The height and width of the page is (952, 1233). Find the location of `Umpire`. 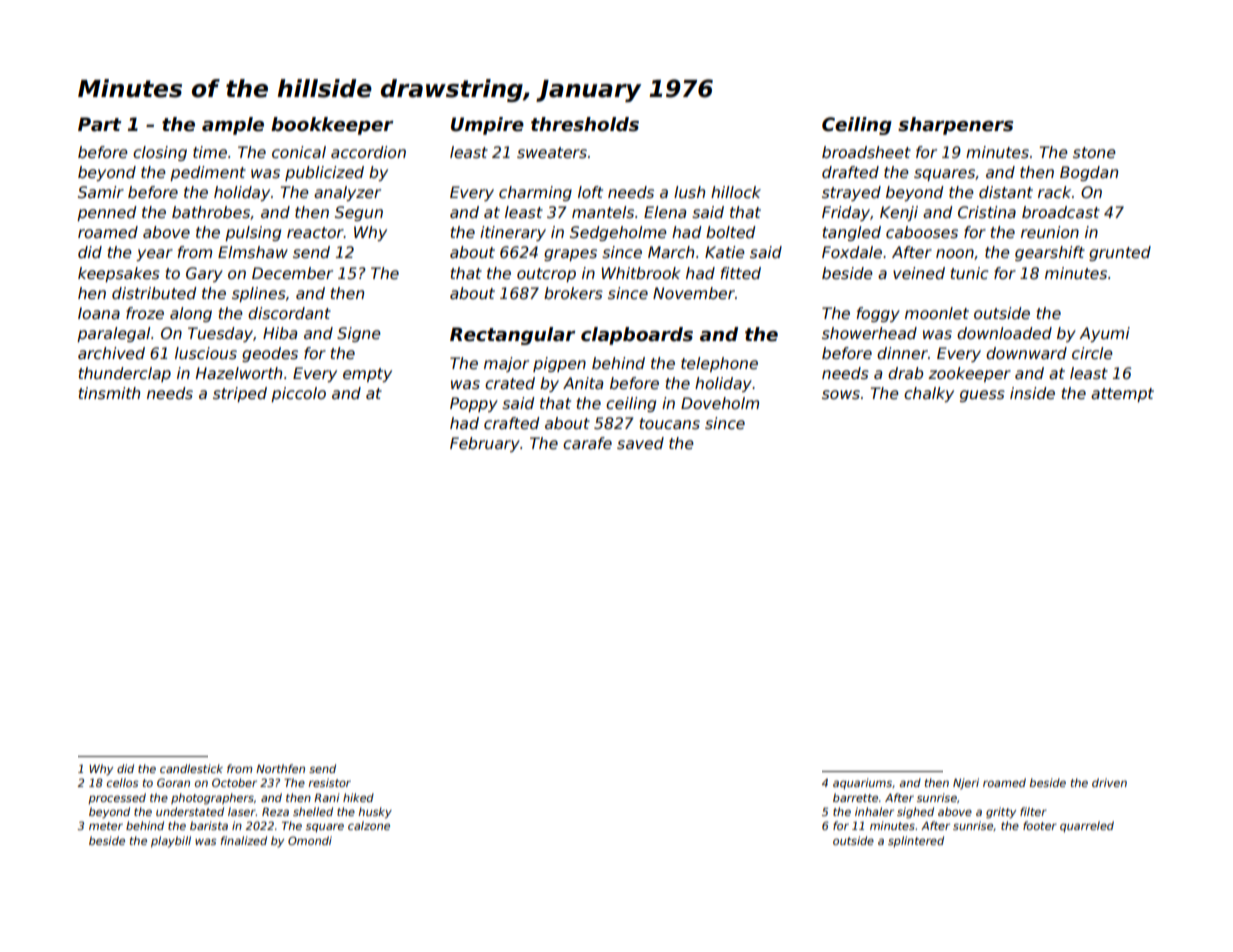

Umpire is located at coordinates (487, 126).
